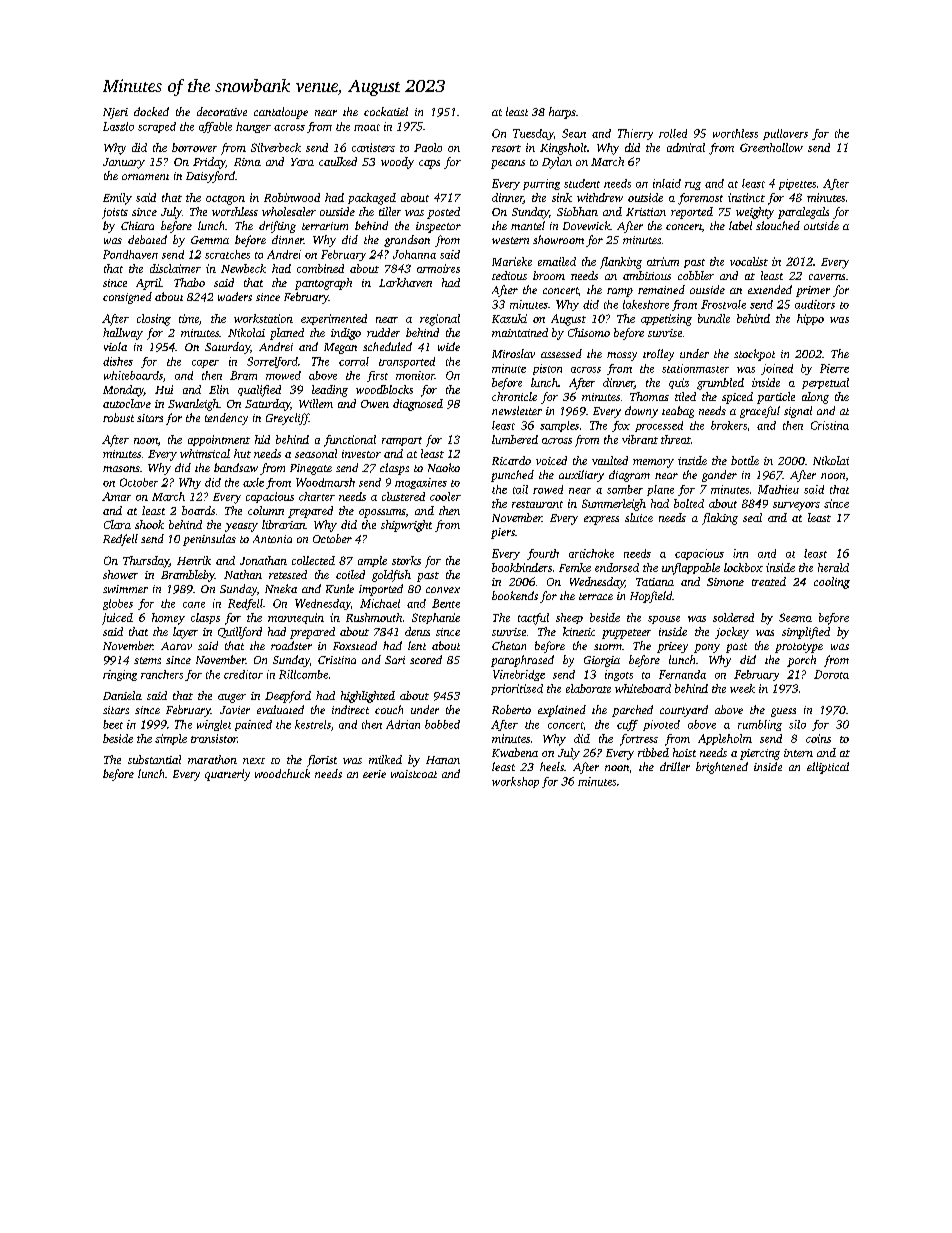  I want to click on grandson, so click(407, 241).
